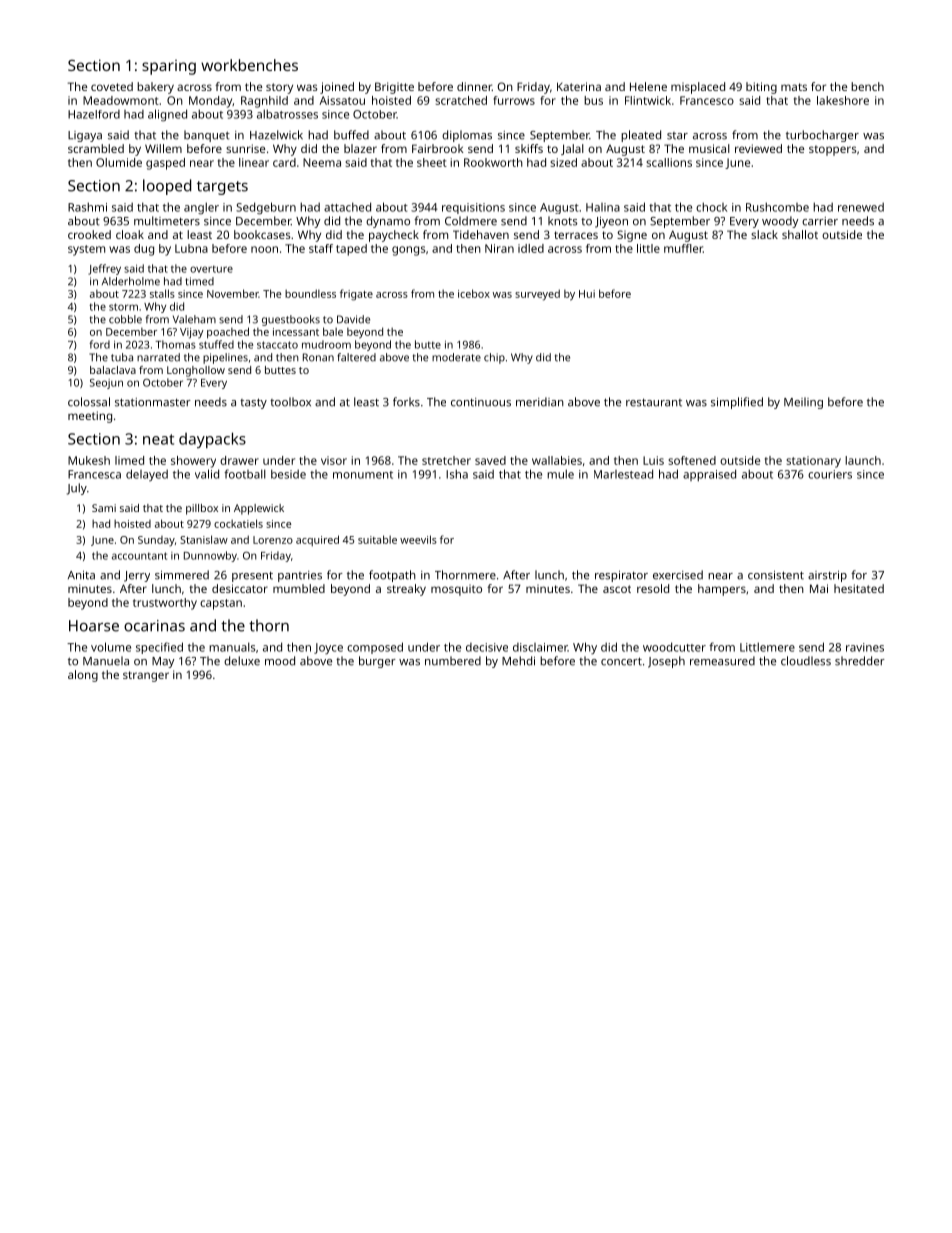 This image has height=1233, width=952. Describe the element at coordinates (356, 357) in the image. I see `faltered` at that location.
